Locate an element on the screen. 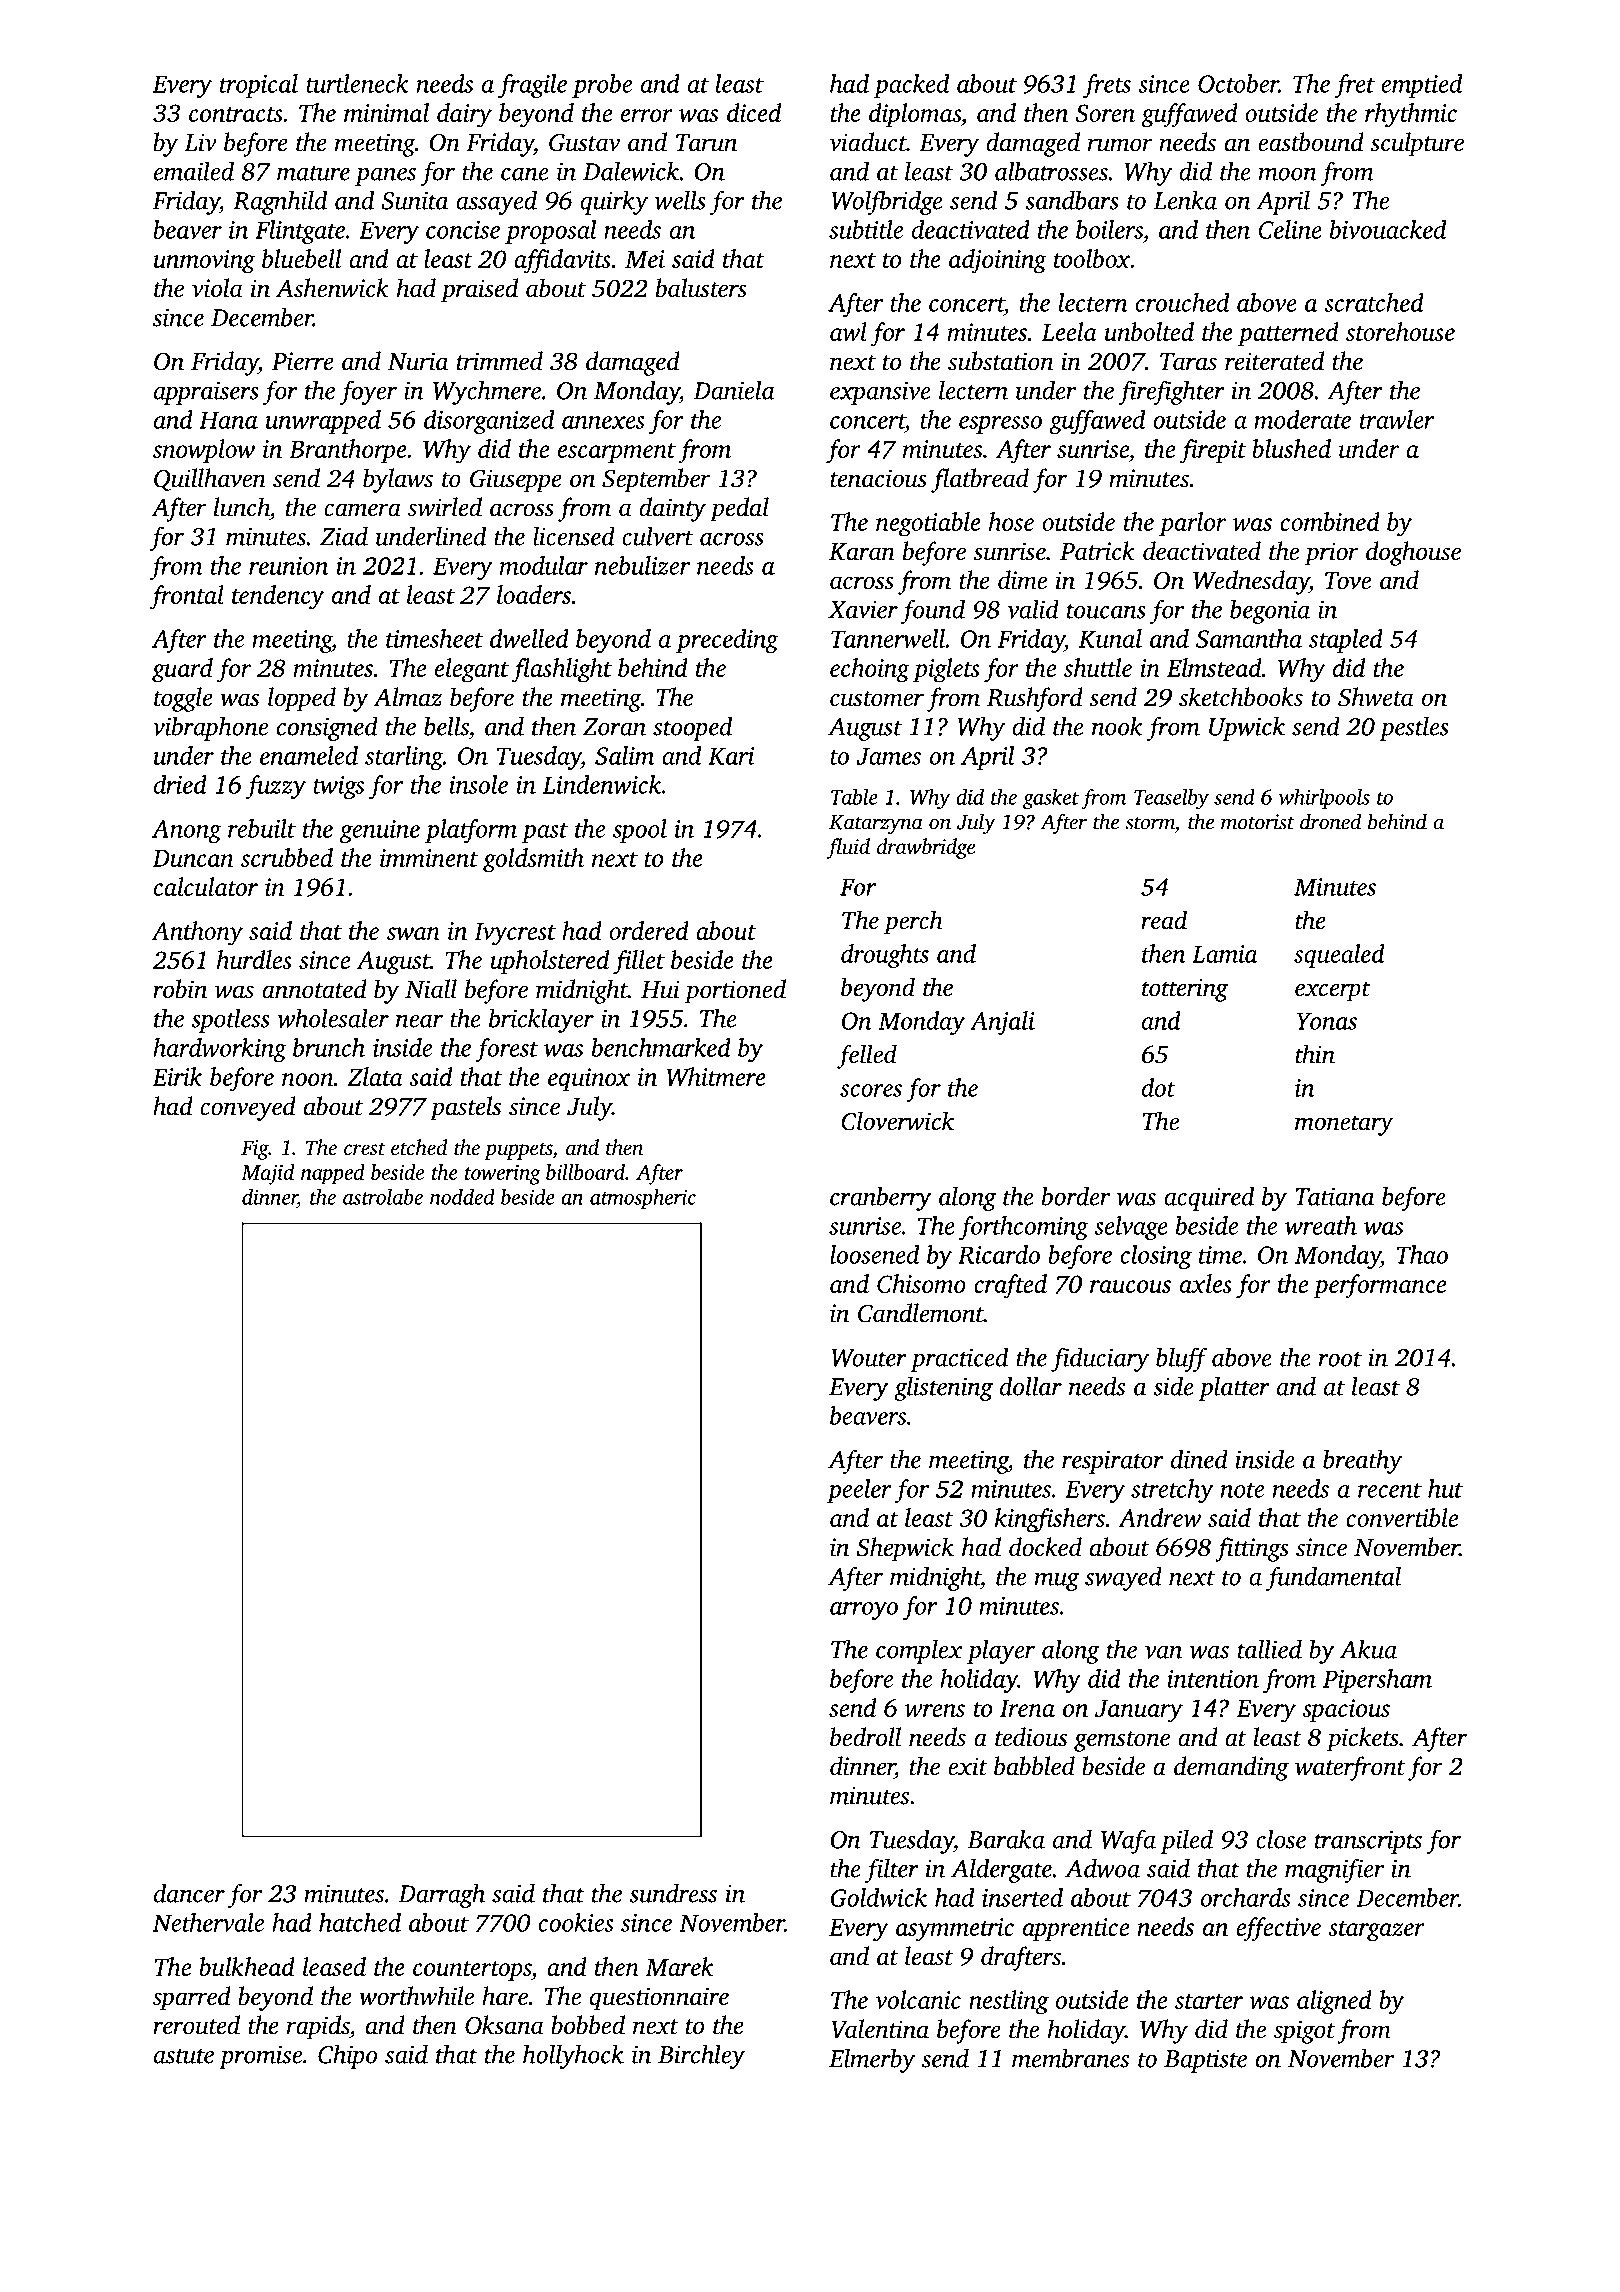 Image resolution: width=1620 pixels, height=2292 pixels. astute is located at coordinates (184, 2056).
